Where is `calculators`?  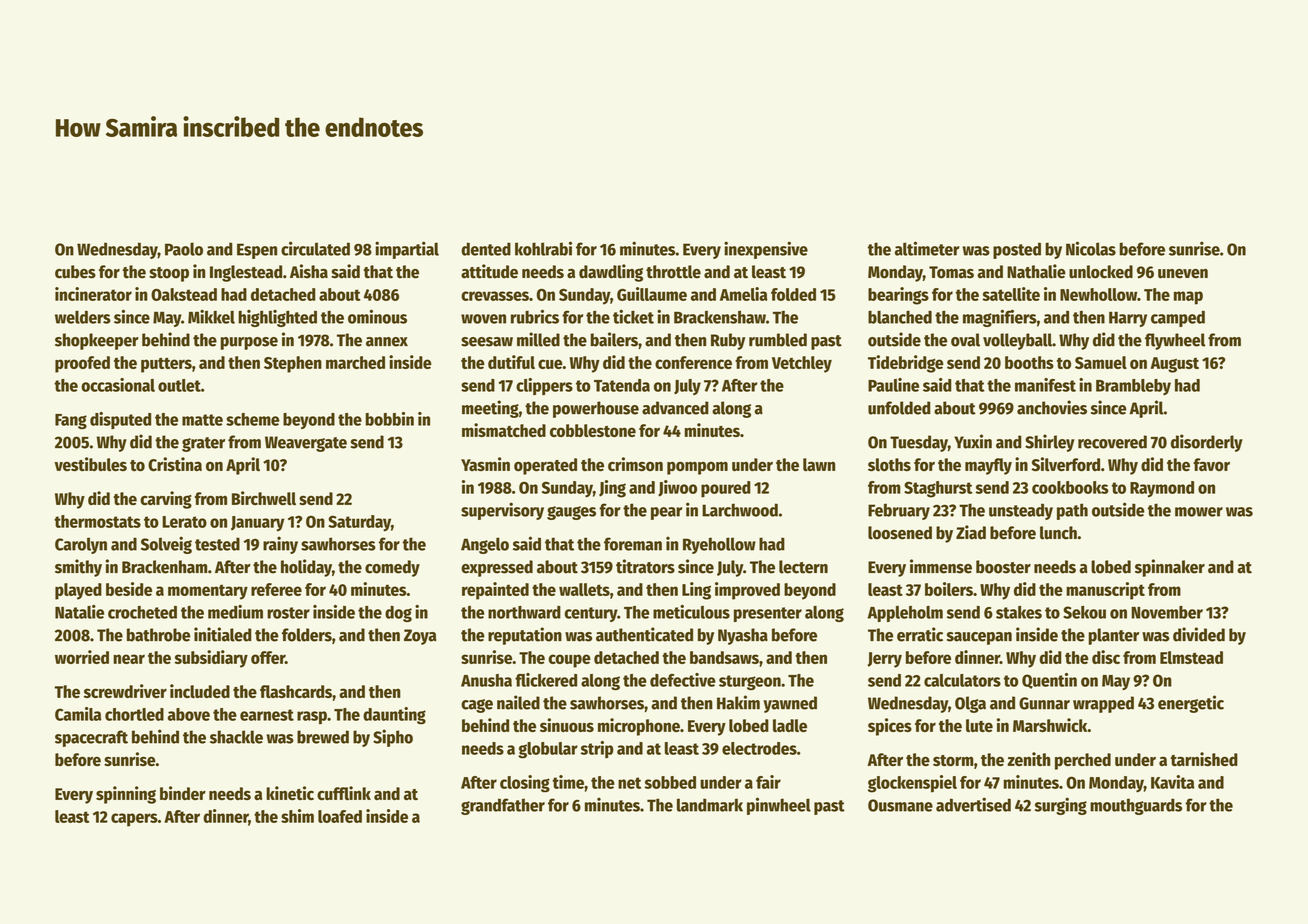 calculators is located at coordinates (962, 680).
